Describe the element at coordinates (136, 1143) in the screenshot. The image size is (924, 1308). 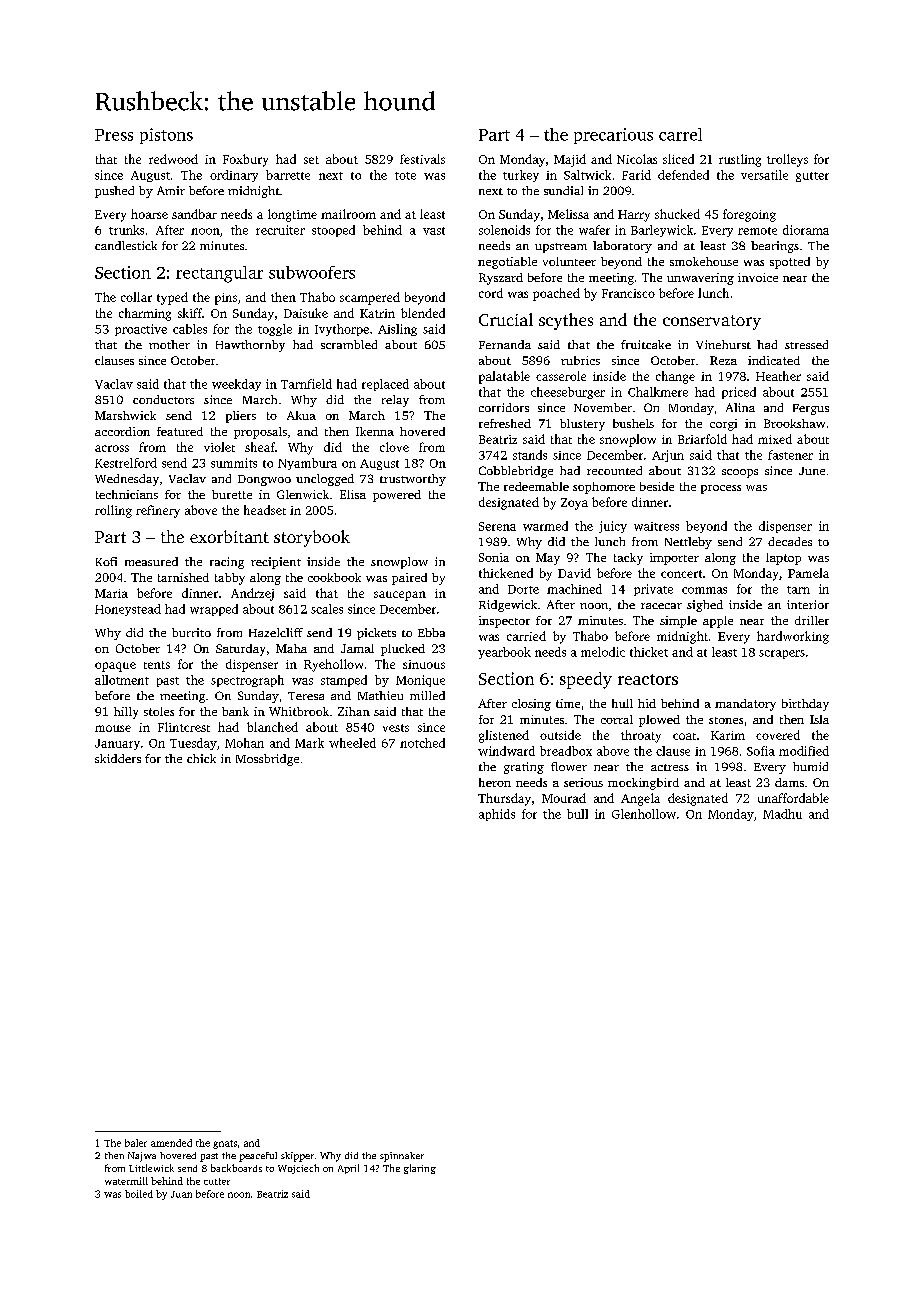
I see `baler` at that location.
